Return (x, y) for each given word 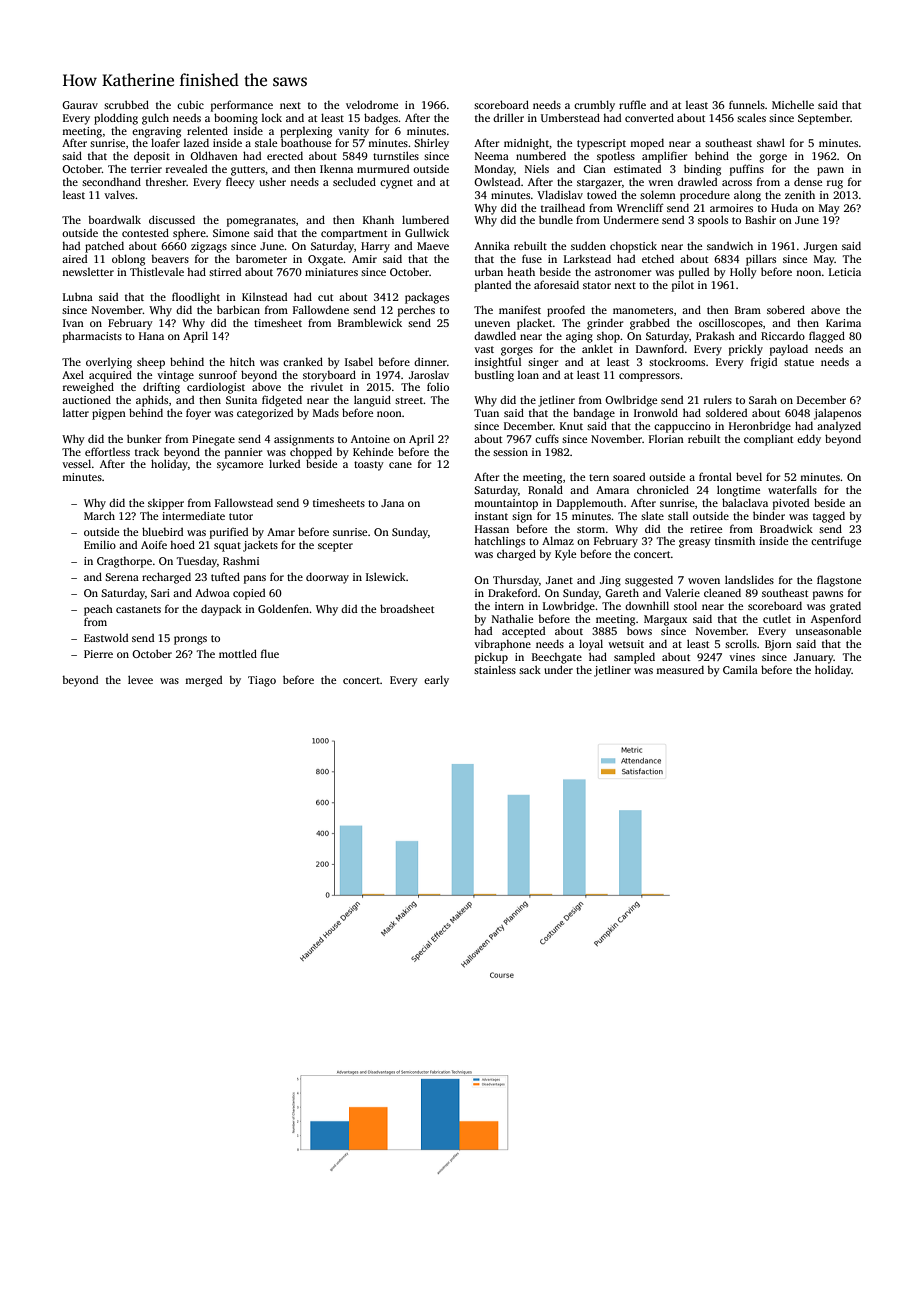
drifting (161, 388)
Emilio (100, 544)
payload (789, 350)
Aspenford (836, 620)
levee (140, 679)
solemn (658, 194)
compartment (354, 235)
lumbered (425, 219)
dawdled (495, 335)
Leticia (845, 272)
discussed (172, 219)
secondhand (111, 181)
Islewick (386, 576)
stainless (495, 669)
